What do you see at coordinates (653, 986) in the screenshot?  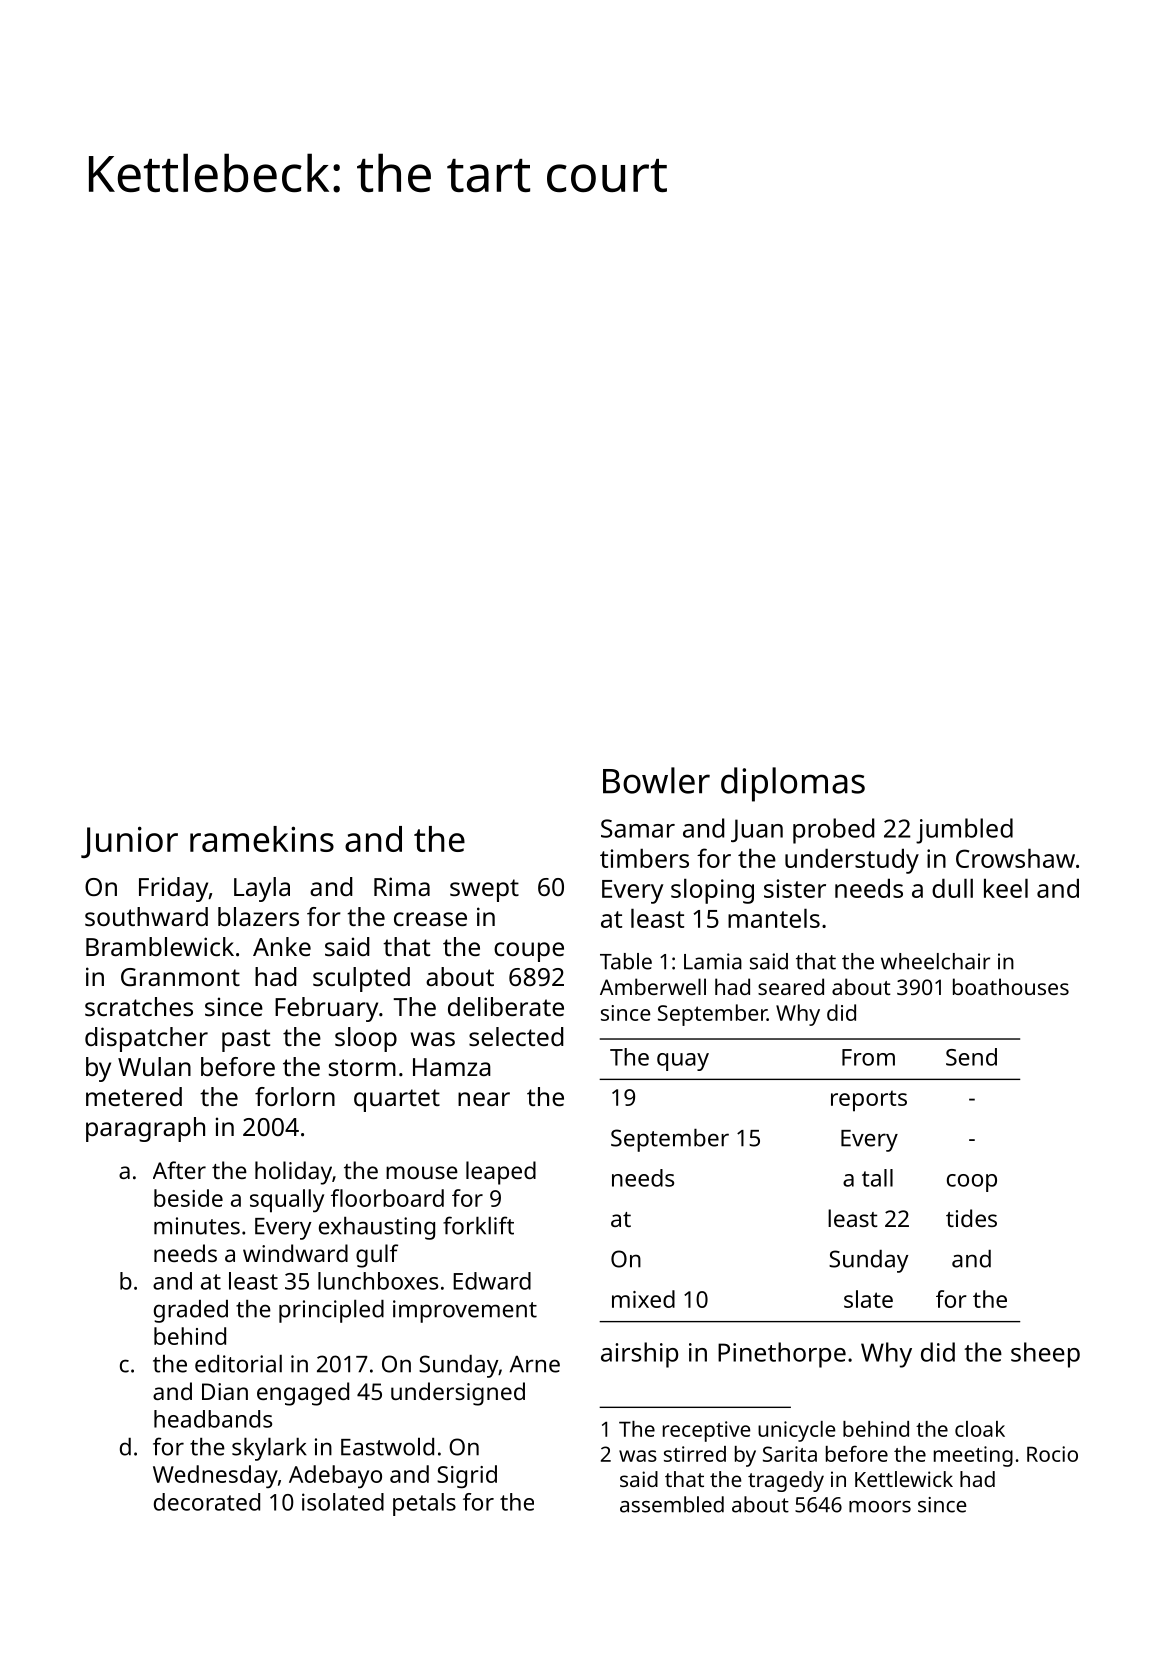 I see `Amberwell` at bounding box center [653, 986].
